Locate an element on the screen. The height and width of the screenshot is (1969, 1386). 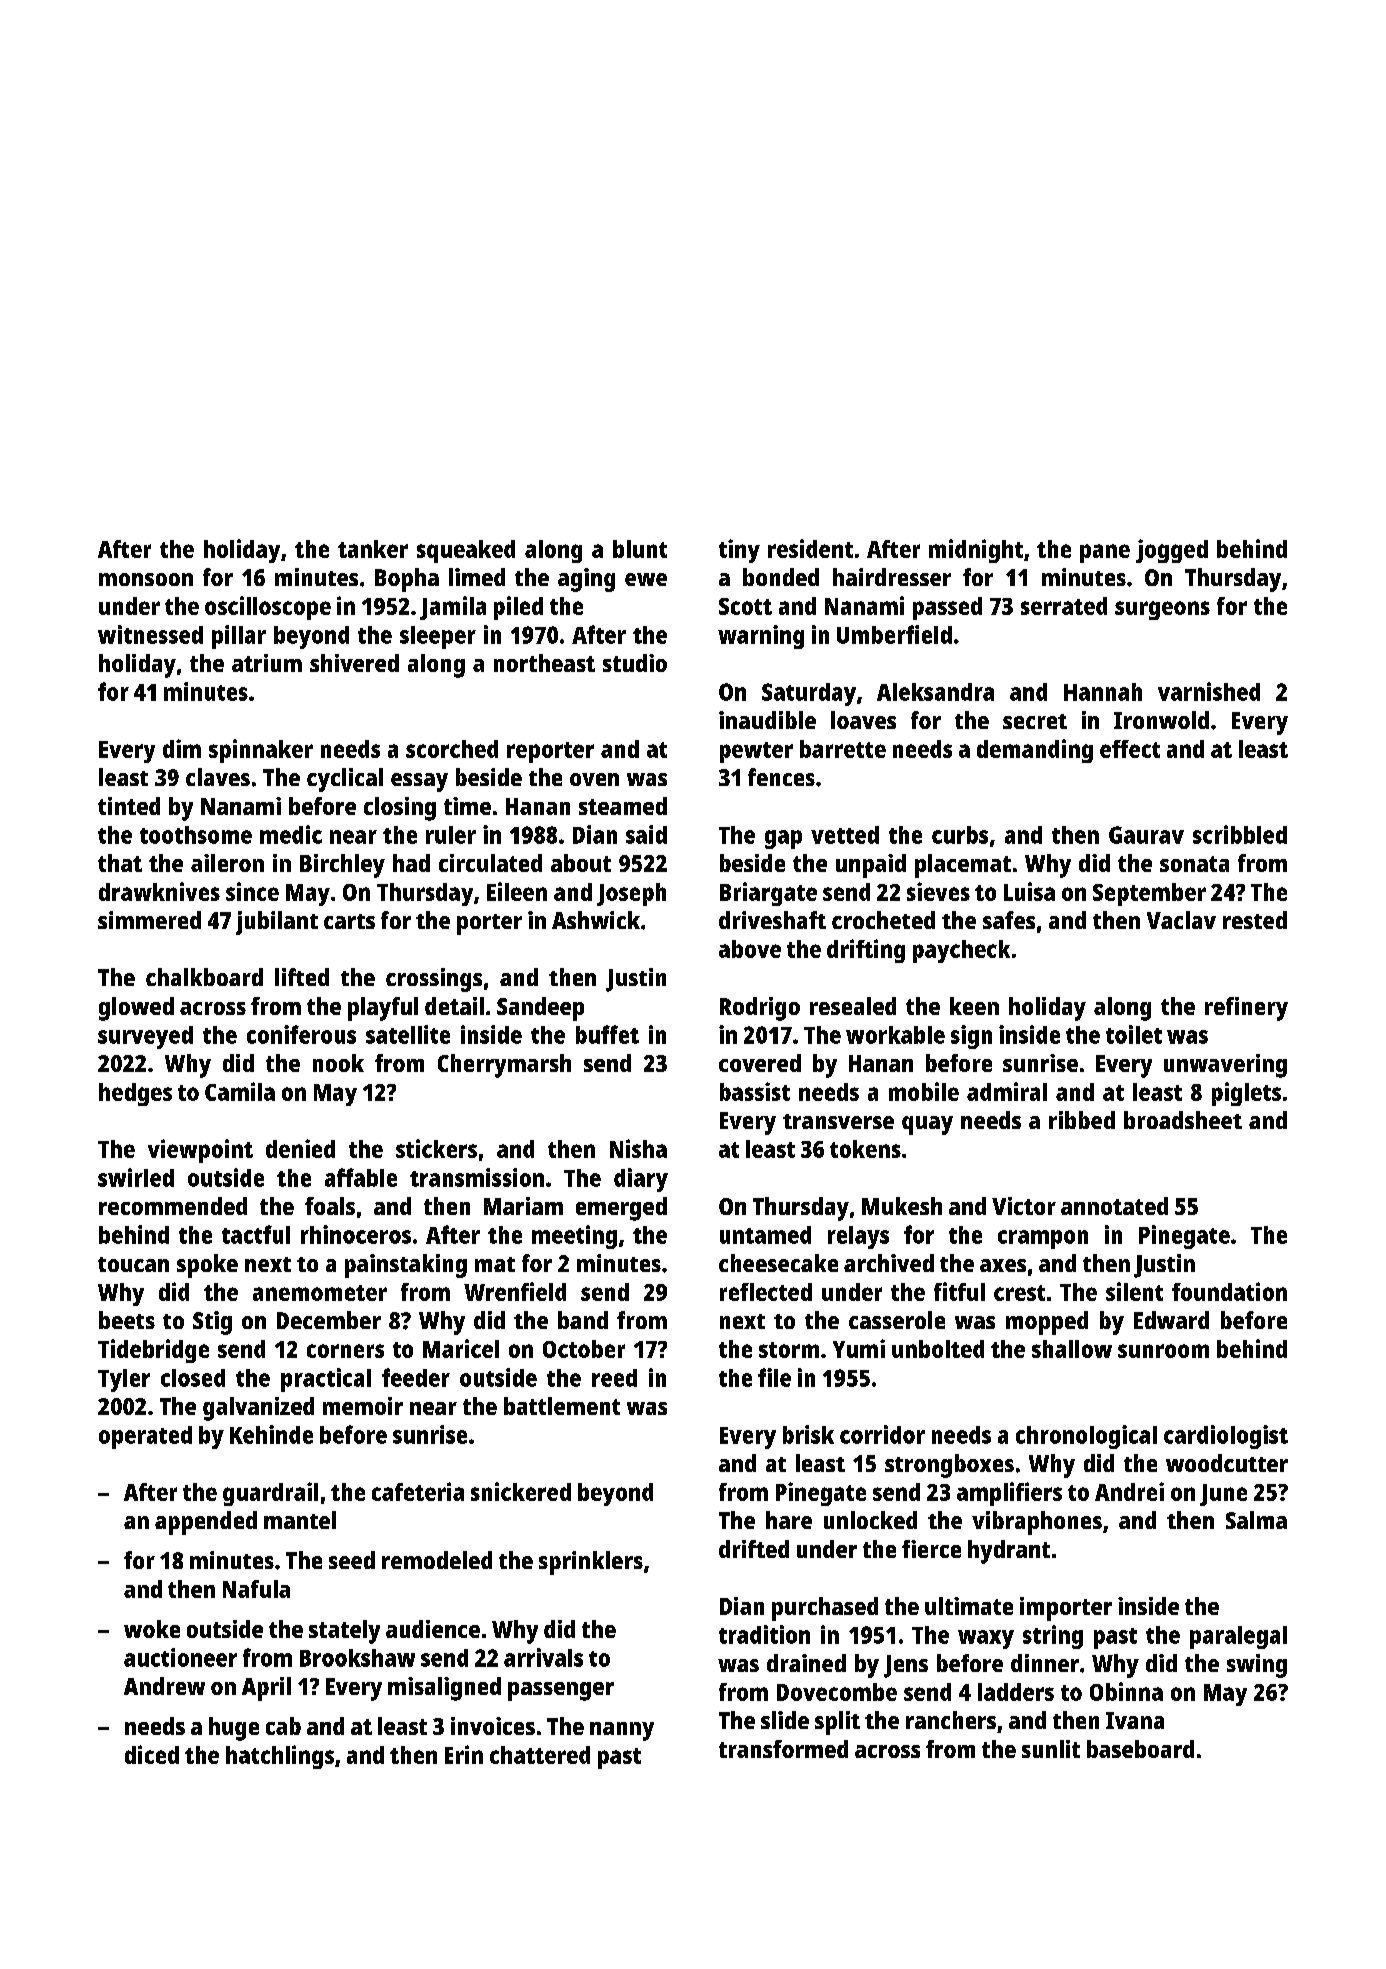
surveyed is located at coordinates (145, 1037).
